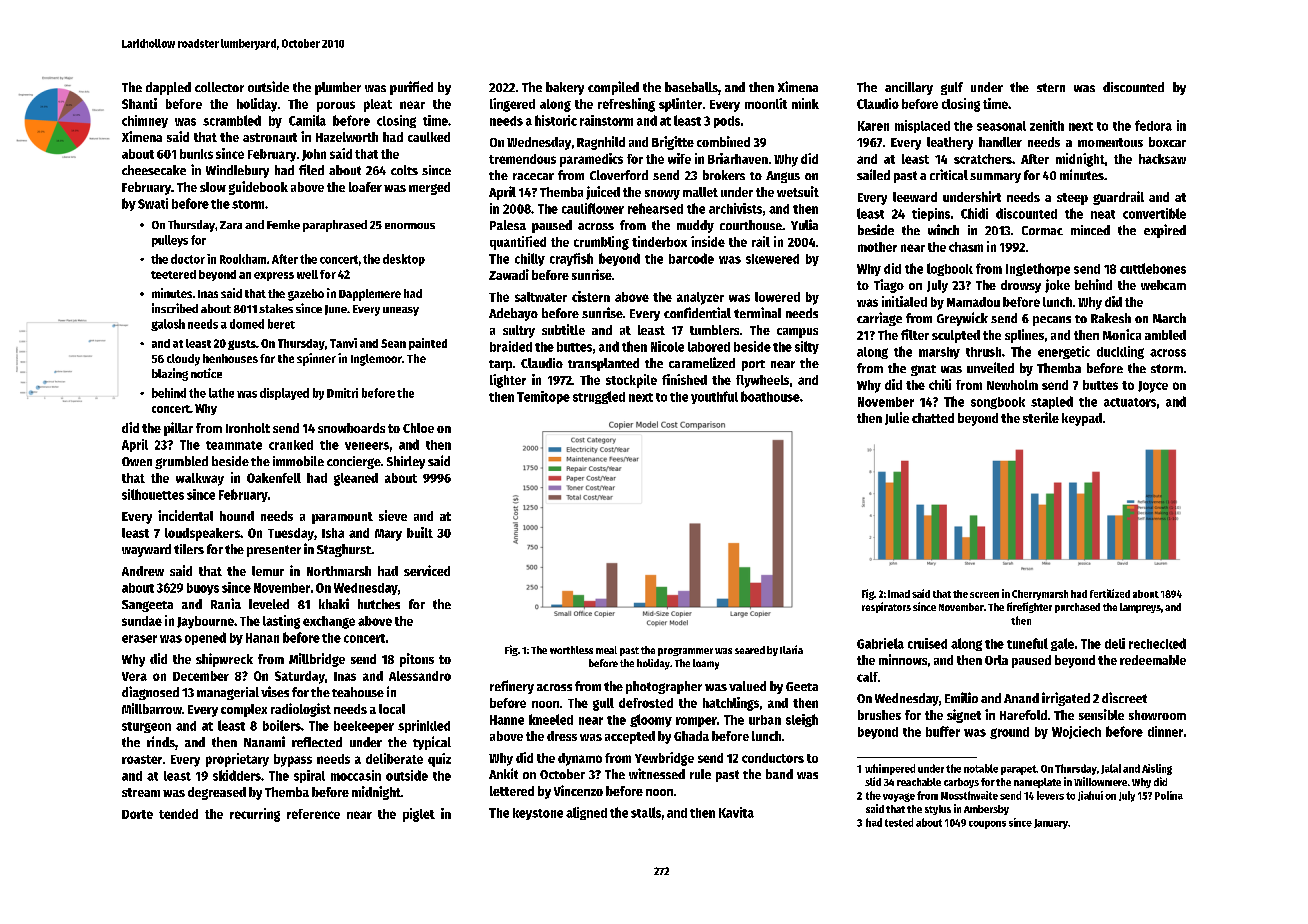 Image resolution: width=1308 pixels, height=924 pixels. Describe the element at coordinates (899, 594) in the screenshot. I see `Imad` at that location.
